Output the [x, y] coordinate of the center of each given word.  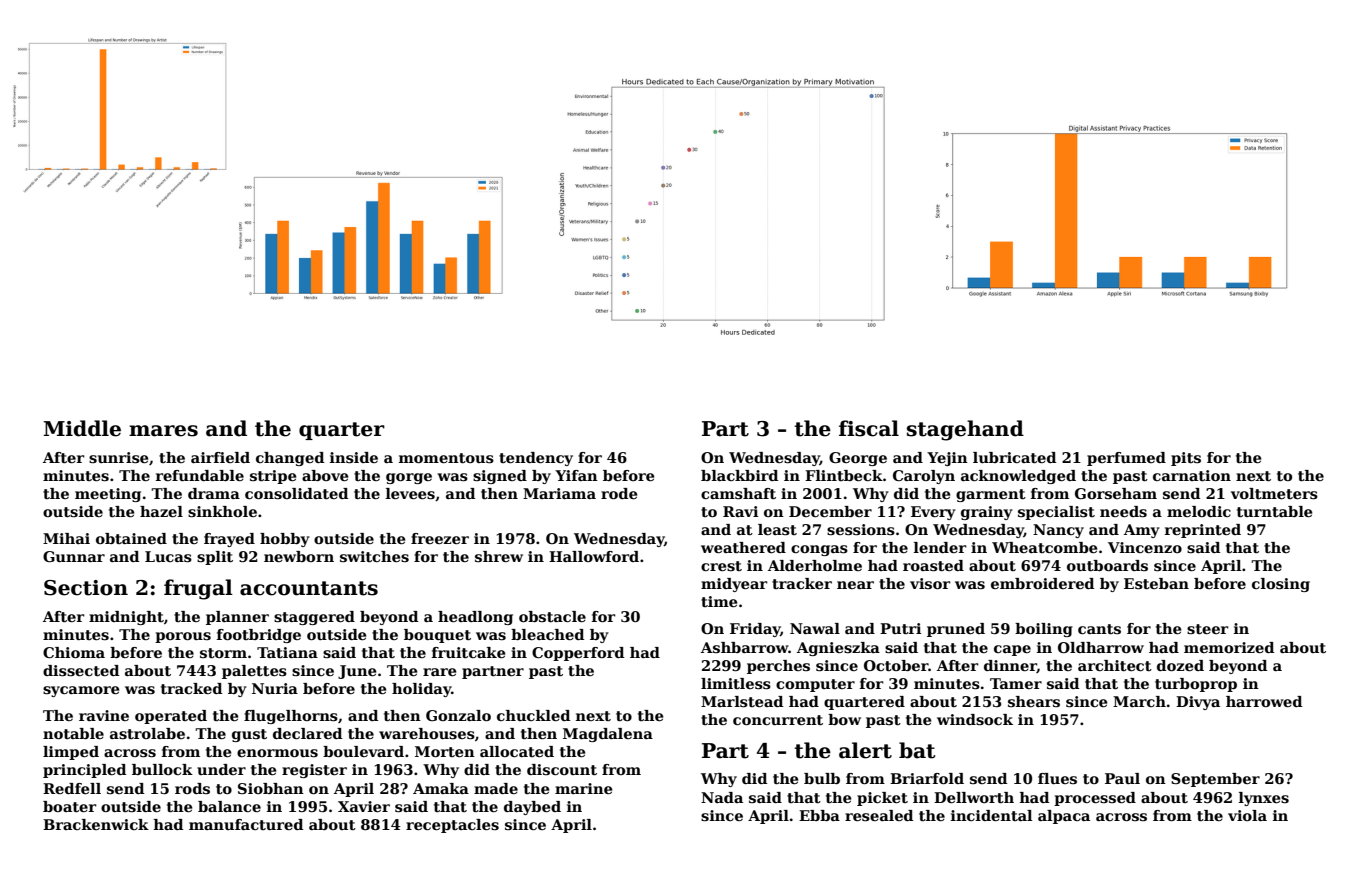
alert [865, 750]
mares [163, 431]
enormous [277, 753]
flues [1057, 778]
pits [1186, 459]
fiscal [869, 428]
